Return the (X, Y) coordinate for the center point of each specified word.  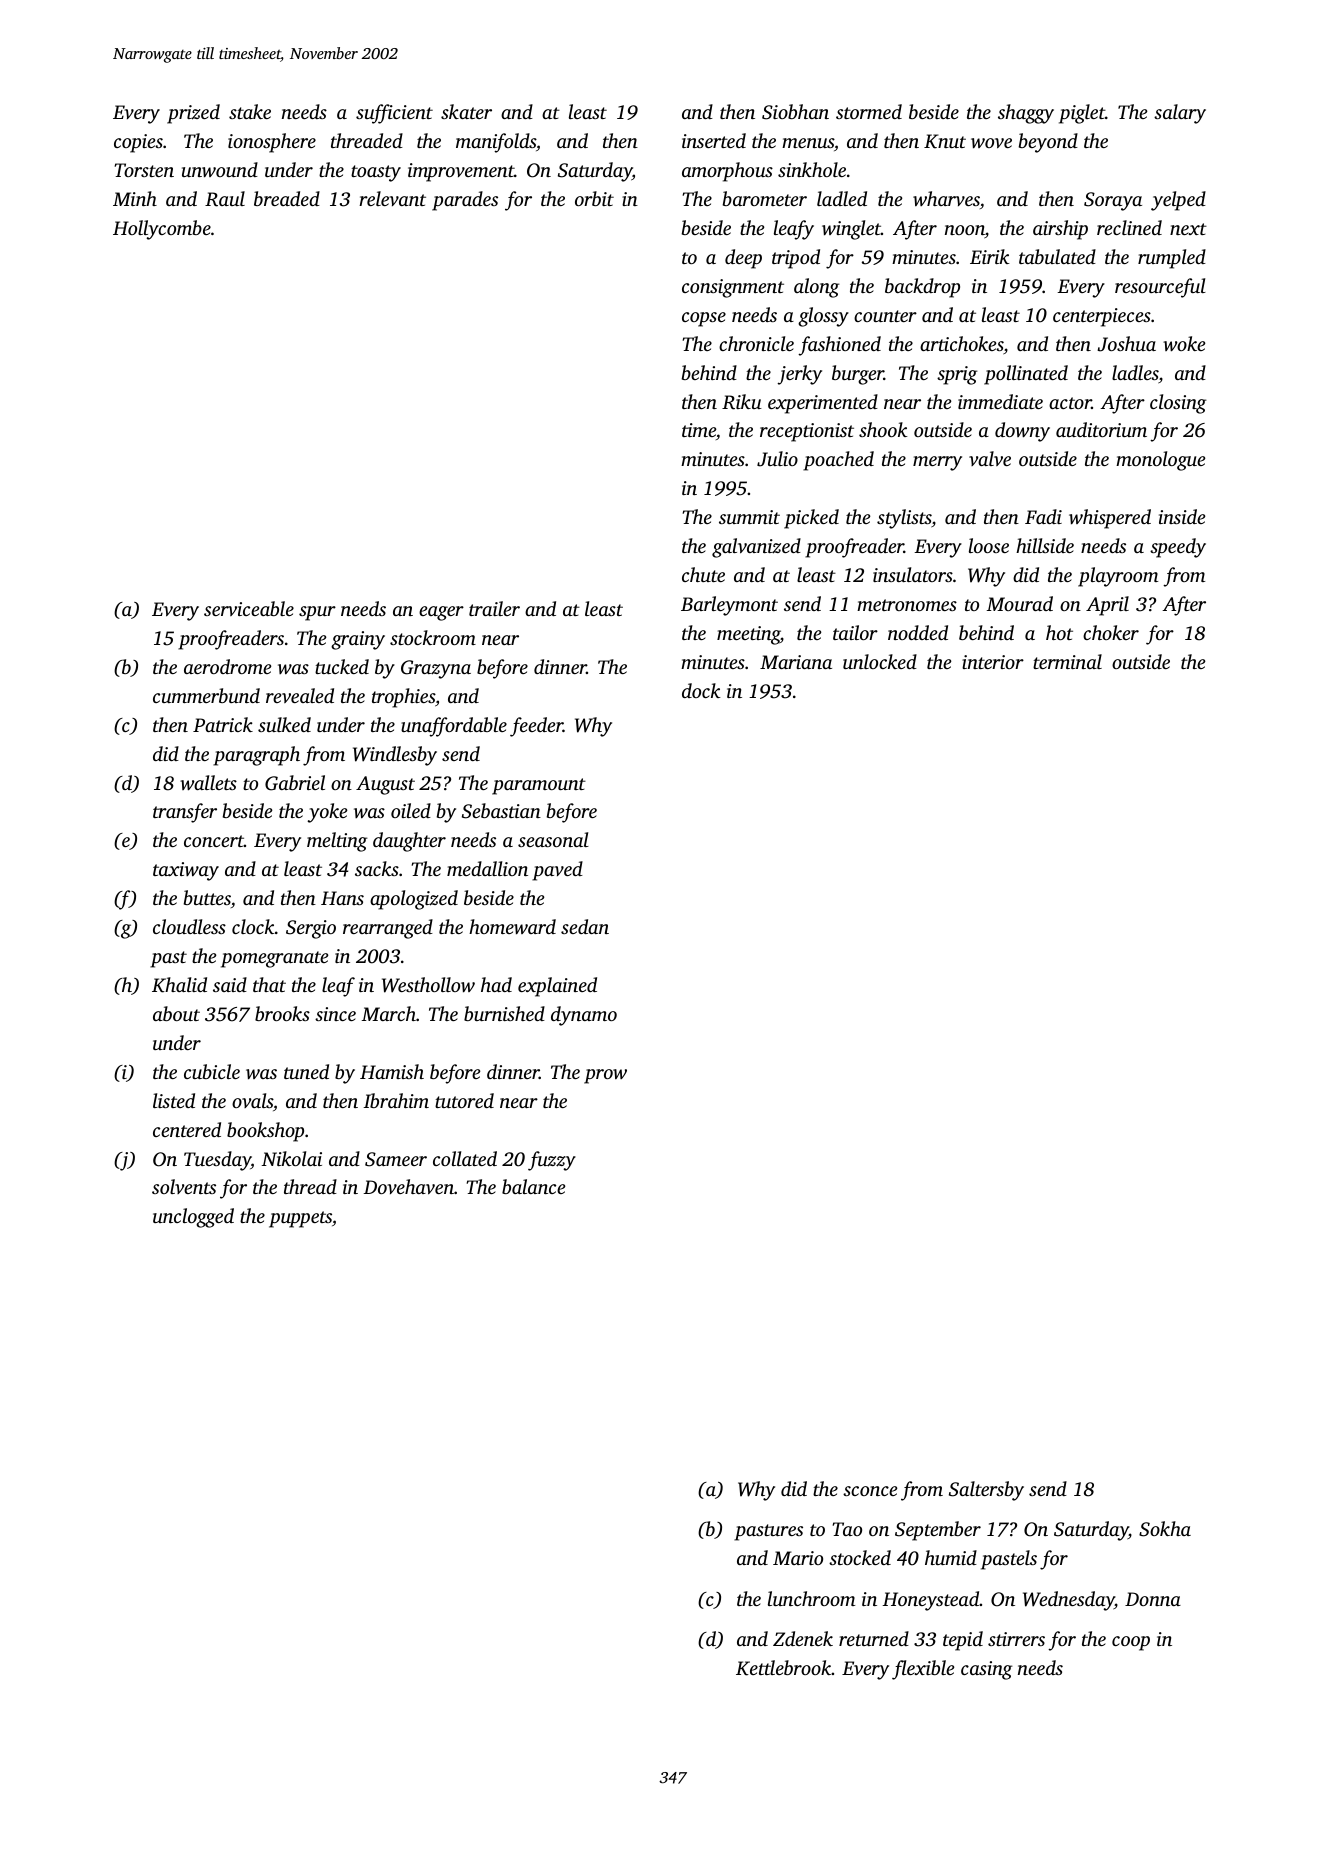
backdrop (922, 288)
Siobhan (795, 112)
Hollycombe (162, 230)
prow (605, 1076)
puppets (300, 1219)
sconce (870, 1491)
